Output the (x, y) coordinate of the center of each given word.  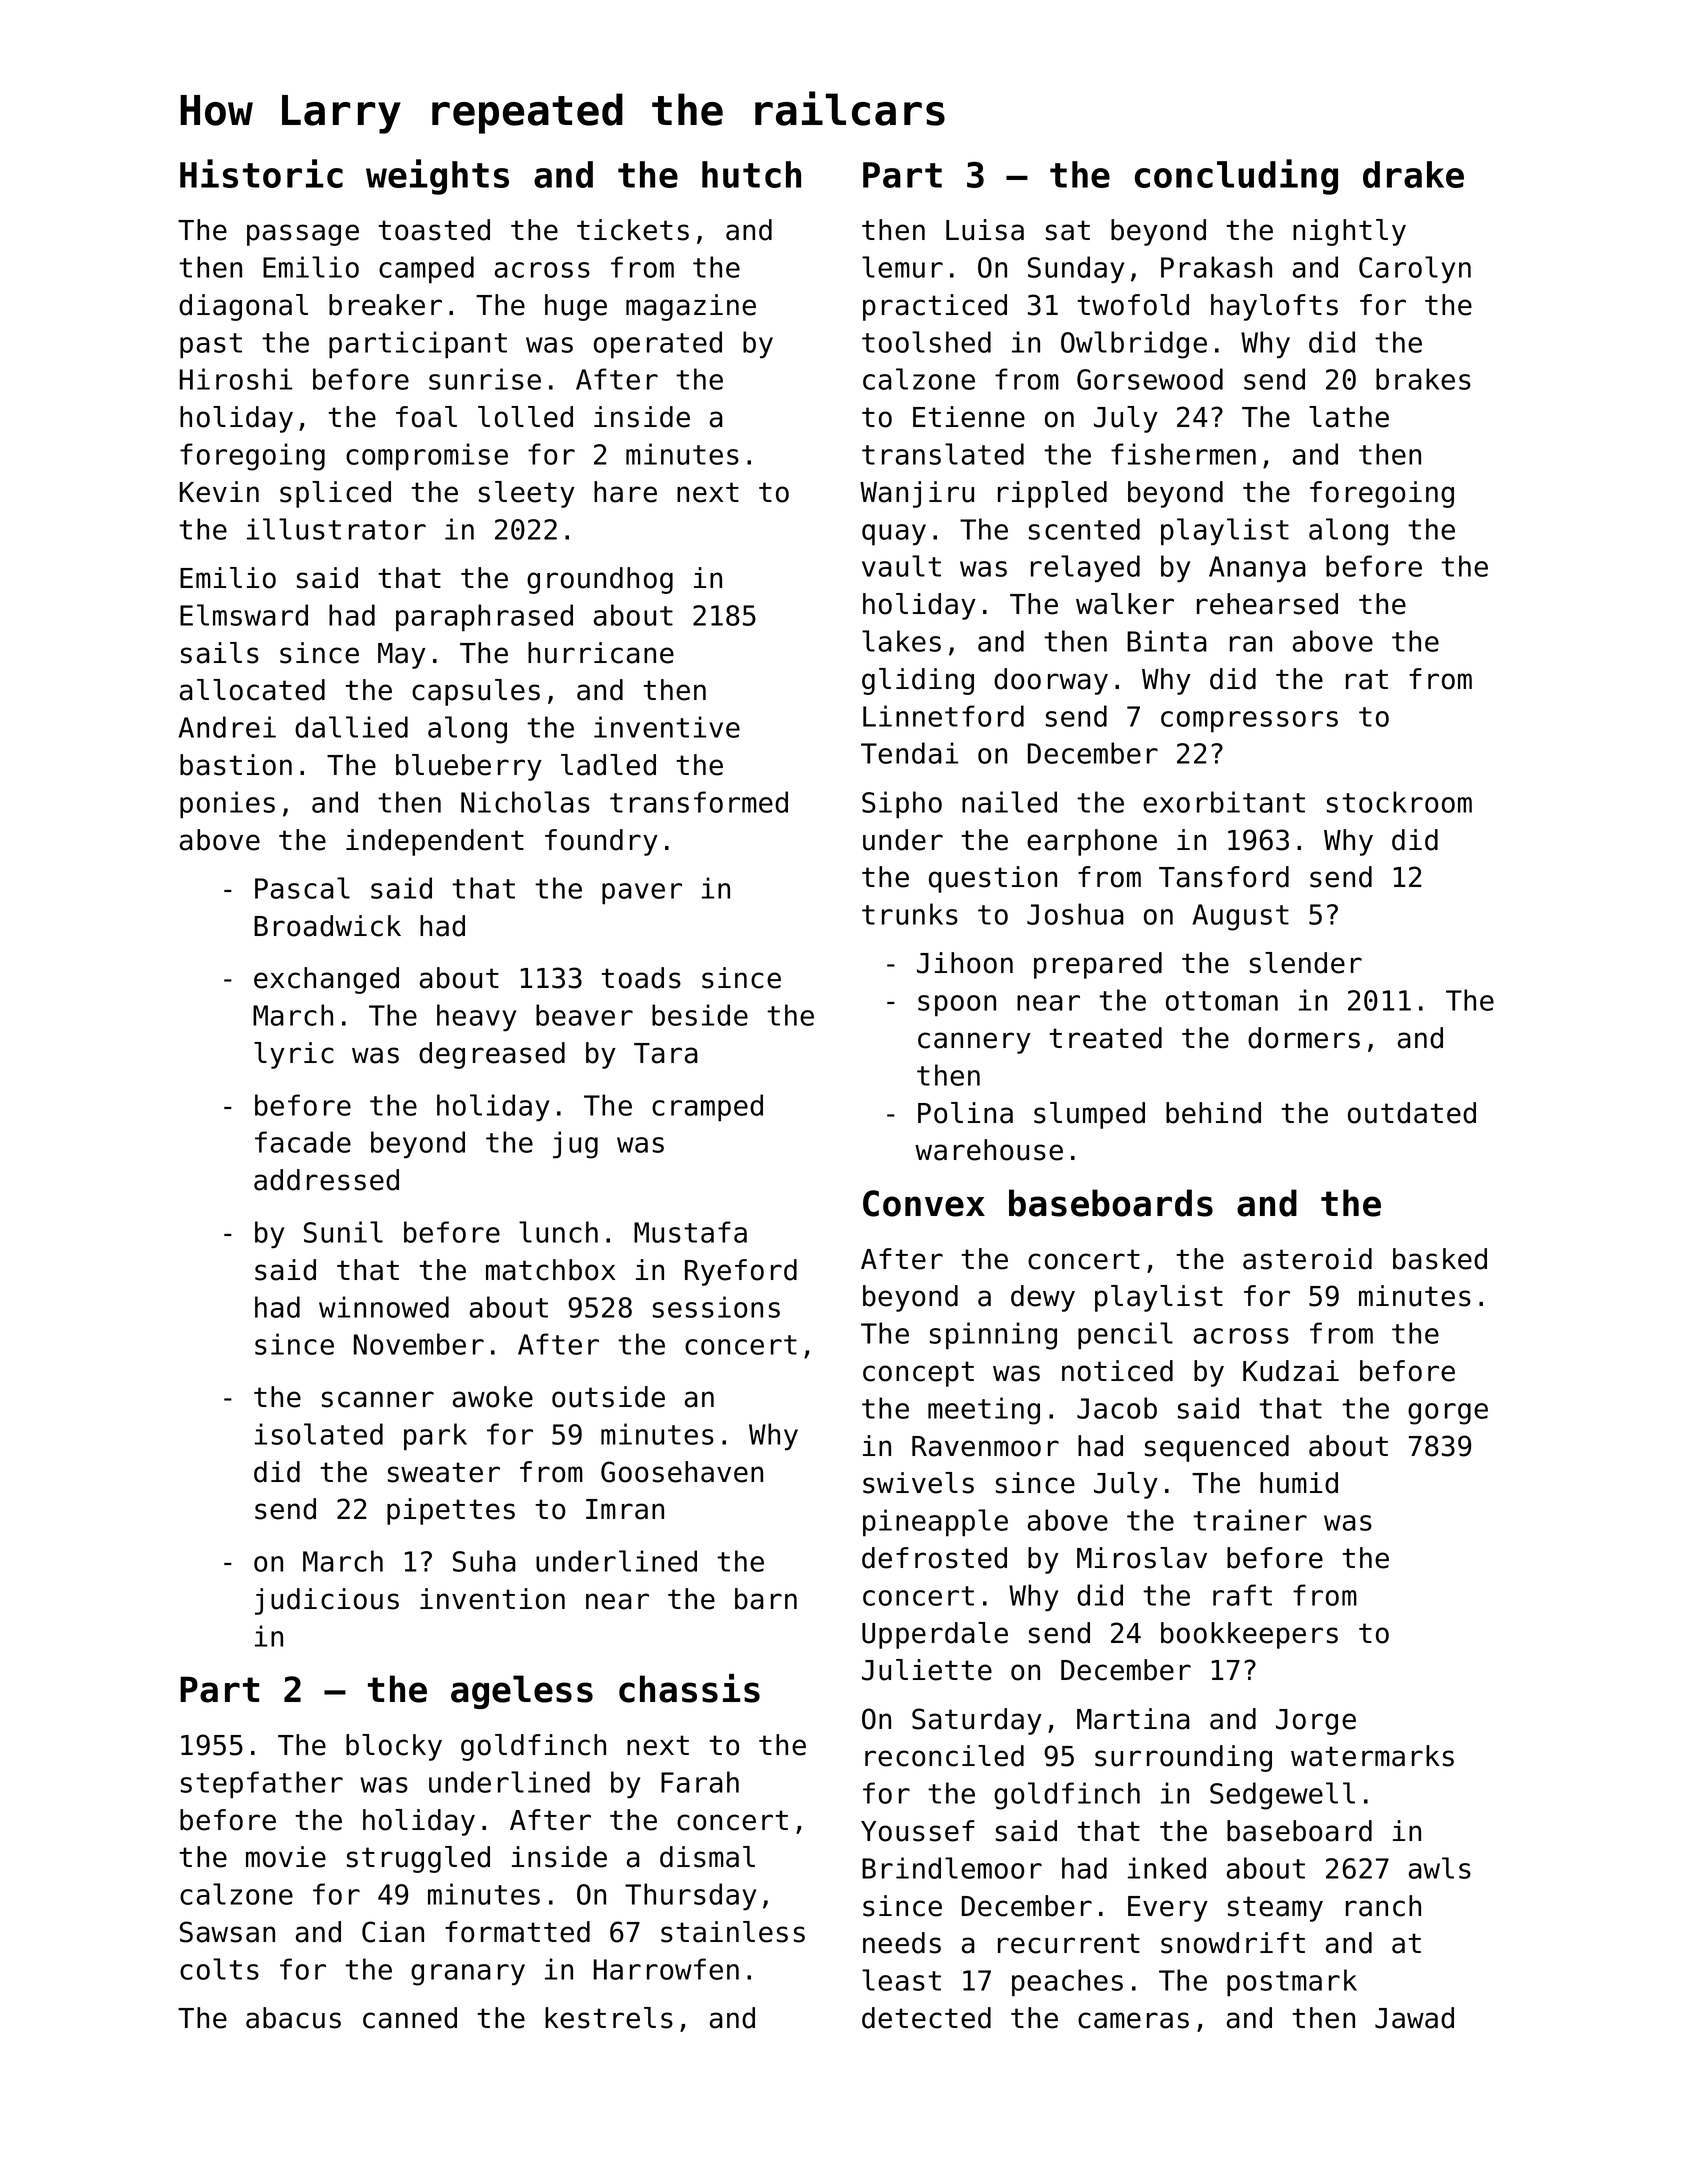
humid (1299, 1483)
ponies (227, 805)
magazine (691, 307)
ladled (608, 765)
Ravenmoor (985, 1446)
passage (303, 235)
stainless (733, 1932)
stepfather (262, 1785)
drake (1413, 174)
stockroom (1399, 802)
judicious (327, 1601)
